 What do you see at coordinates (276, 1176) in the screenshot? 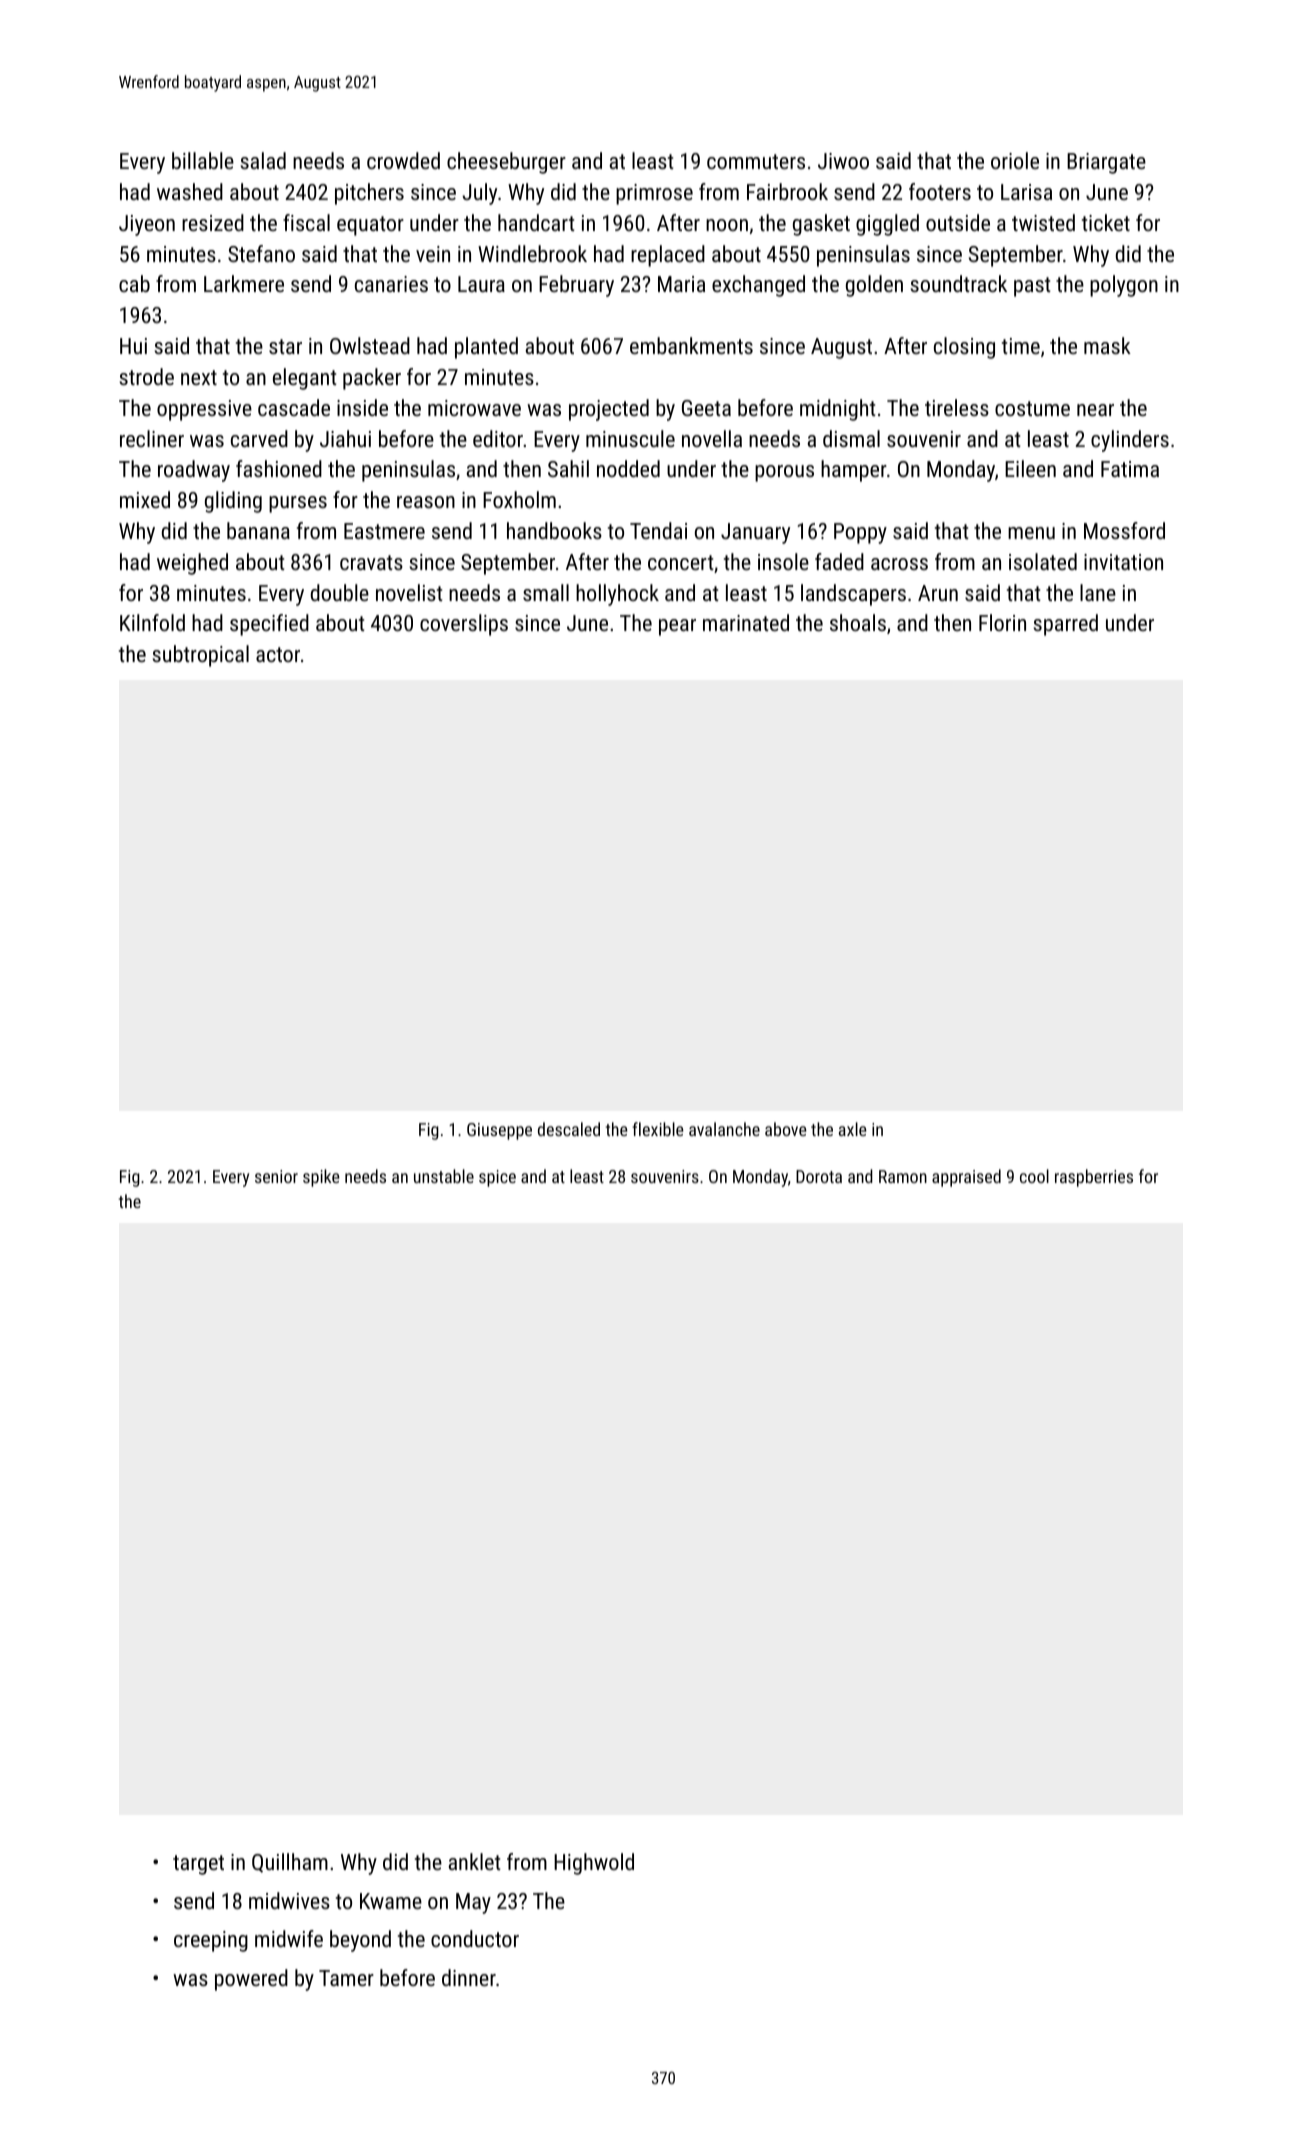
I see `senior` at bounding box center [276, 1176].
